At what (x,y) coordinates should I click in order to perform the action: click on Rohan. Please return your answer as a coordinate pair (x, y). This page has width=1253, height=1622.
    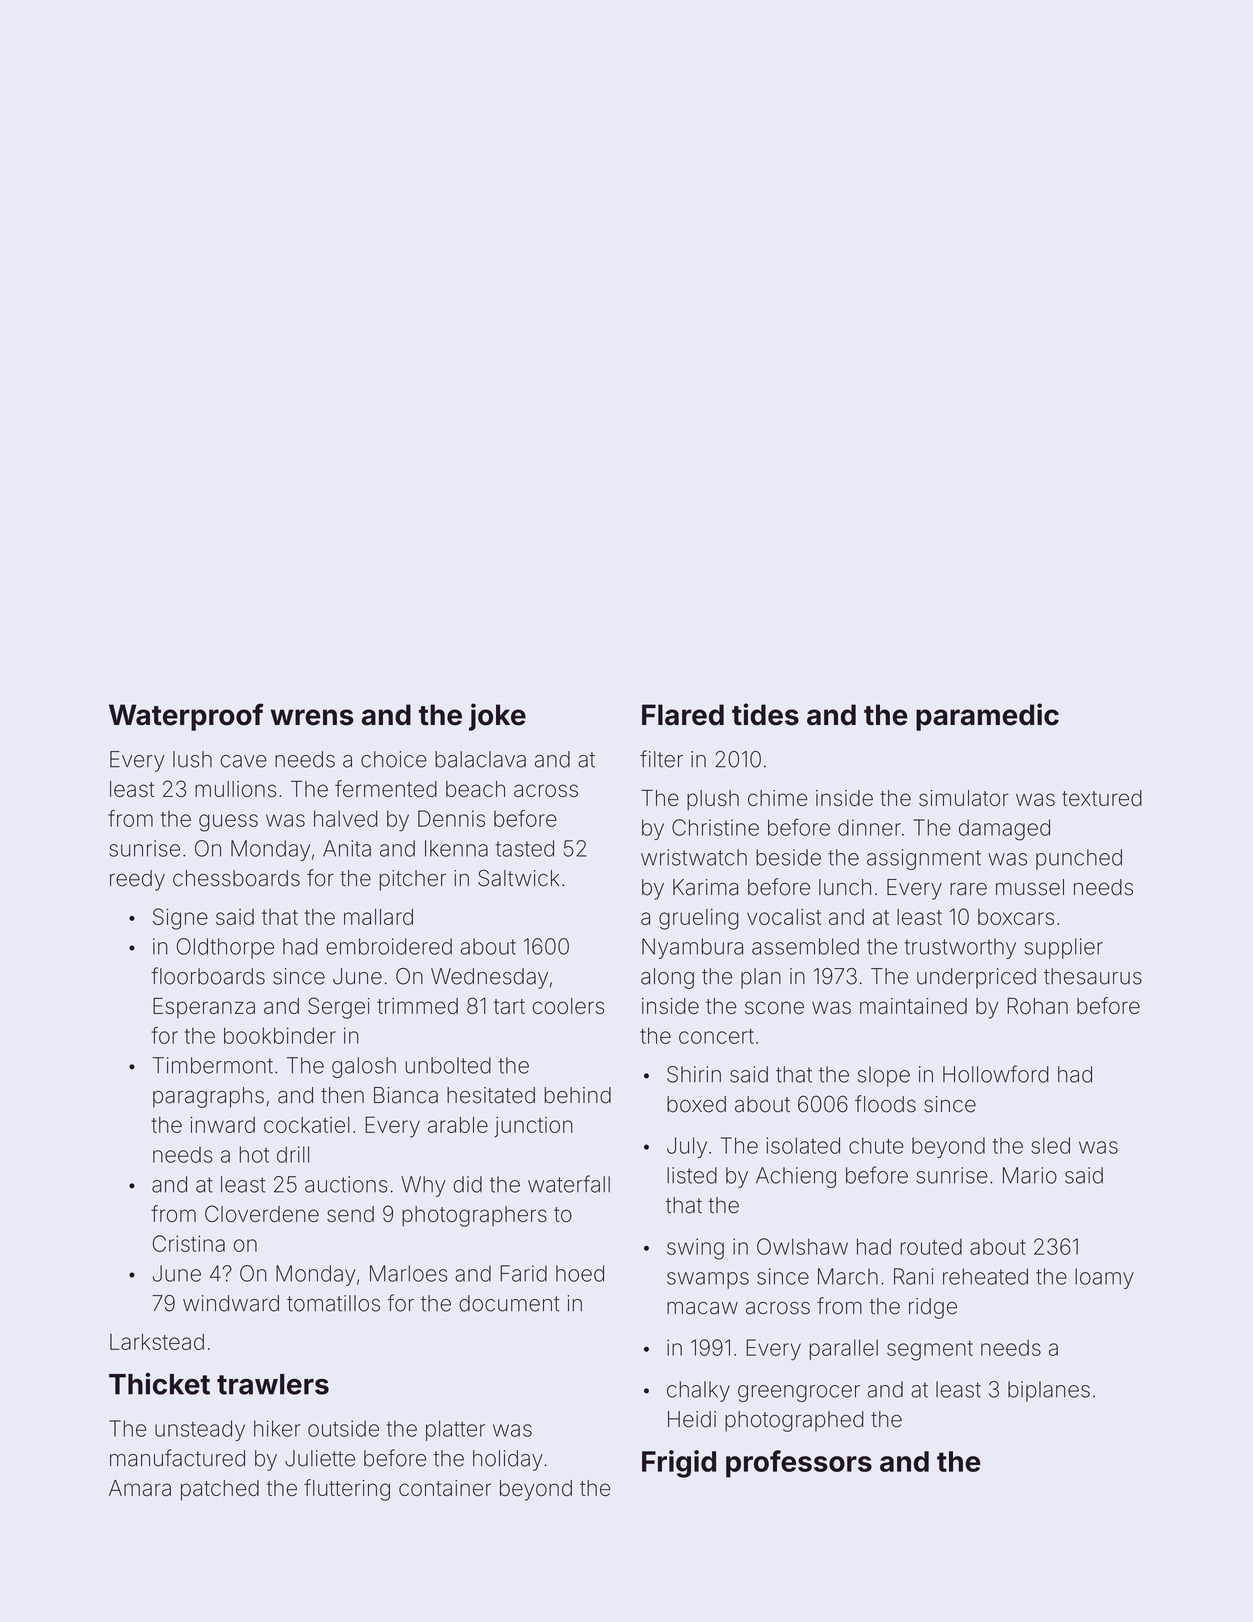
    Looking at the image, I should click on (1037, 1006).
